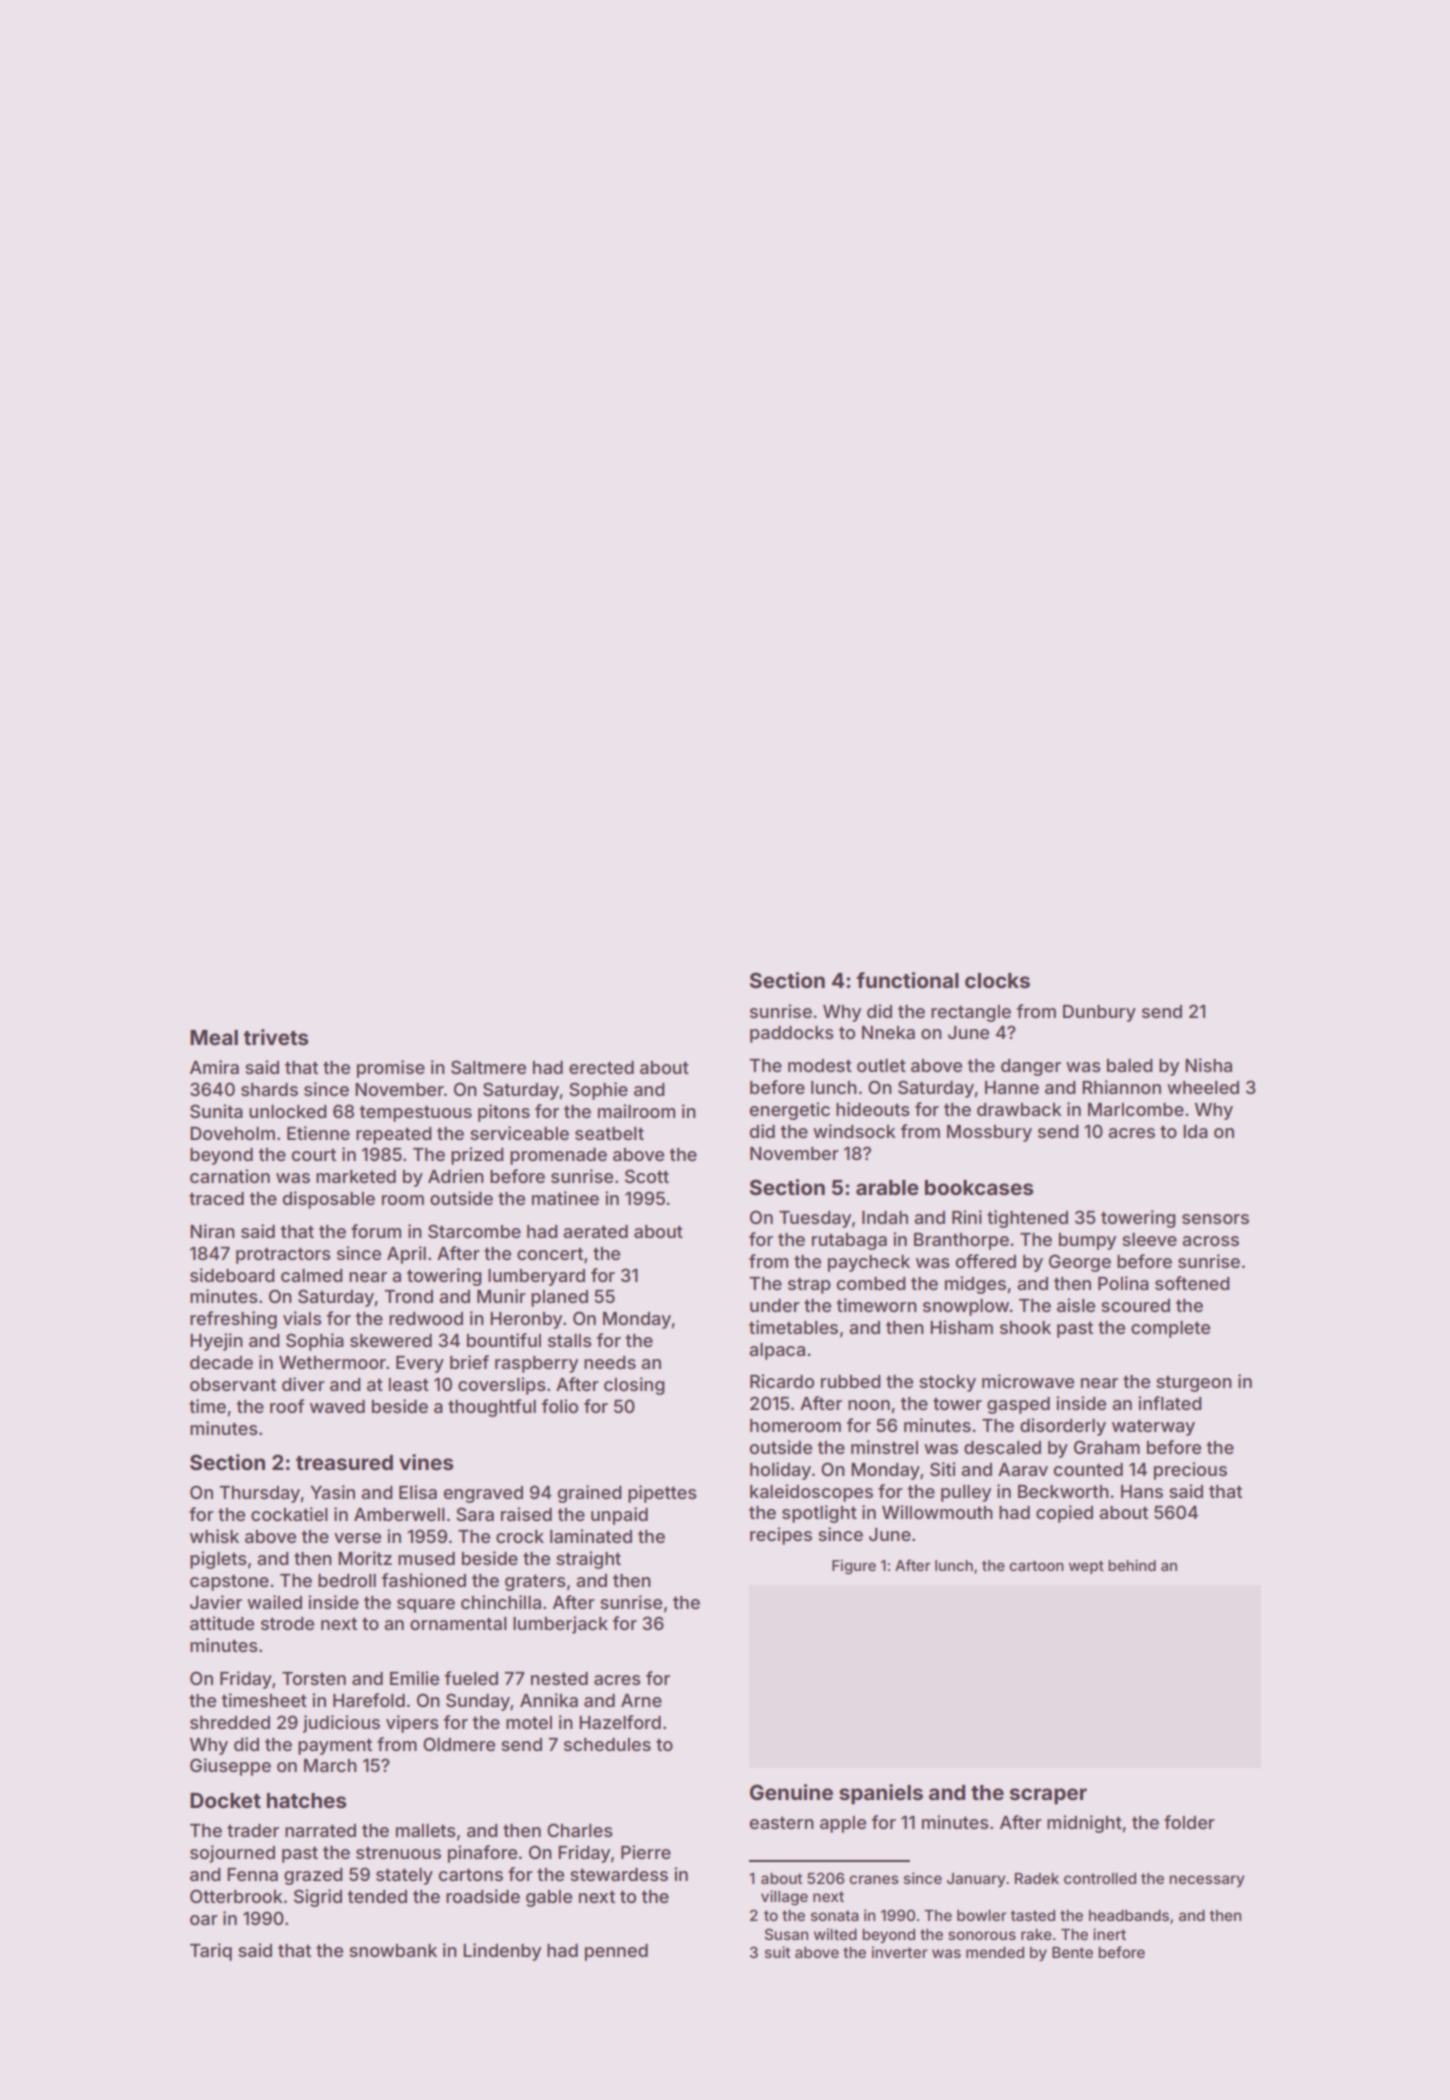  What do you see at coordinates (1099, 1013) in the screenshot?
I see `Dunbury` at bounding box center [1099, 1013].
